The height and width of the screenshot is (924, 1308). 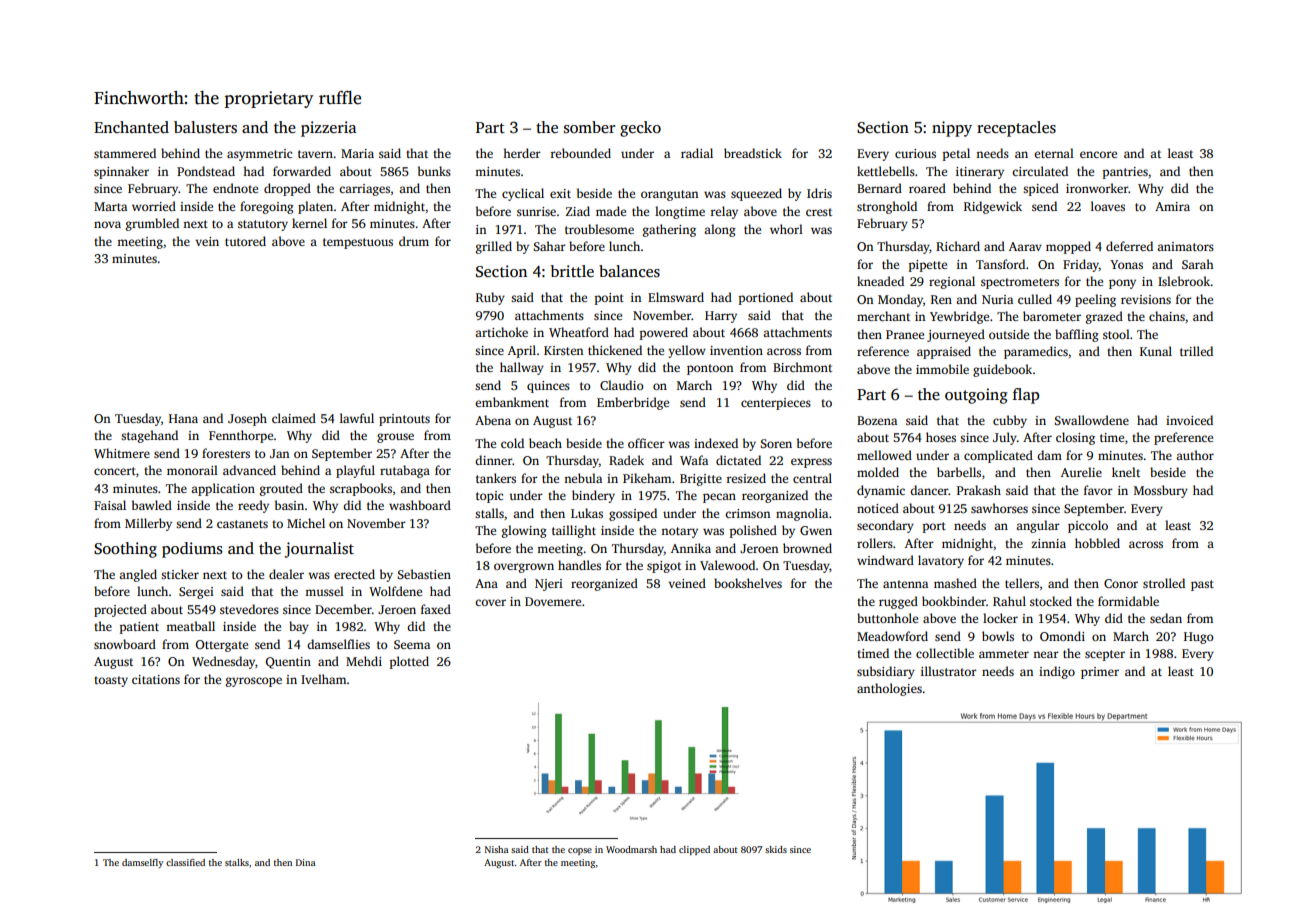 What do you see at coordinates (139, 628) in the screenshot?
I see `patient` at bounding box center [139, 628].
